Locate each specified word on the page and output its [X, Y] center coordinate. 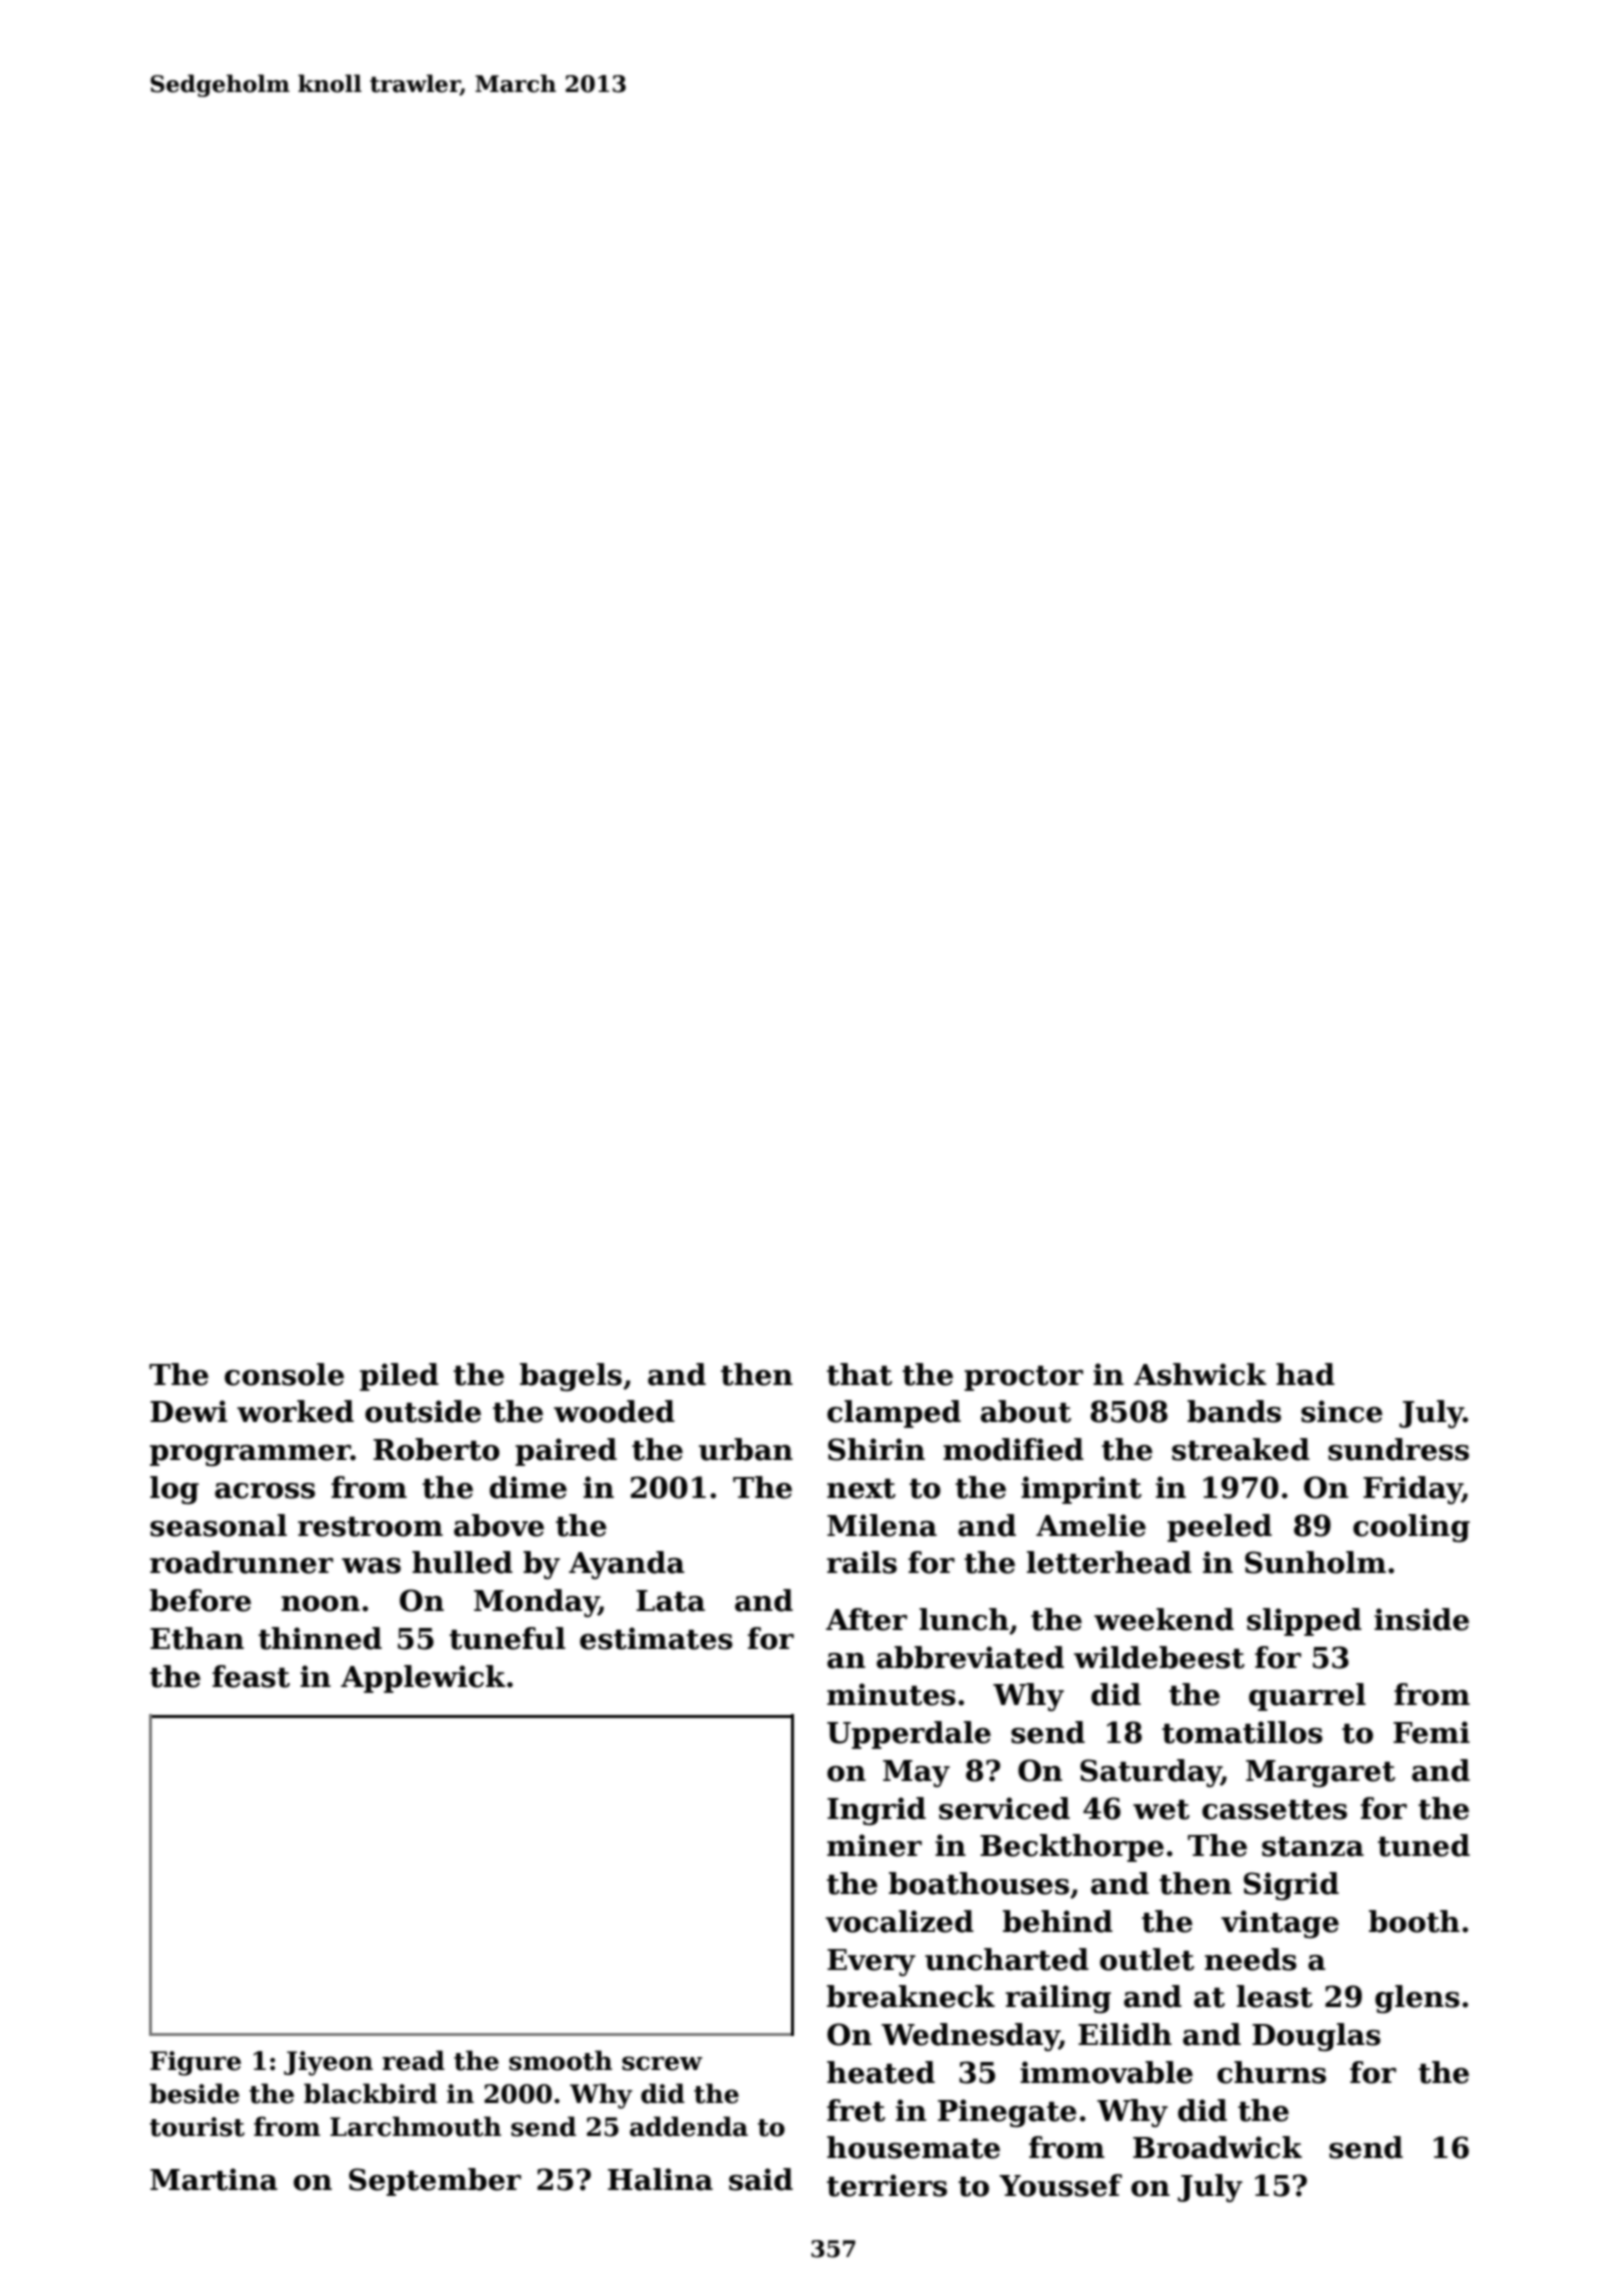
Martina [214, 2179]
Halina [660, 2179]
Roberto [436, 1449]
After [866, 1619]
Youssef [1060, 2185]
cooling [1411, 1528]
